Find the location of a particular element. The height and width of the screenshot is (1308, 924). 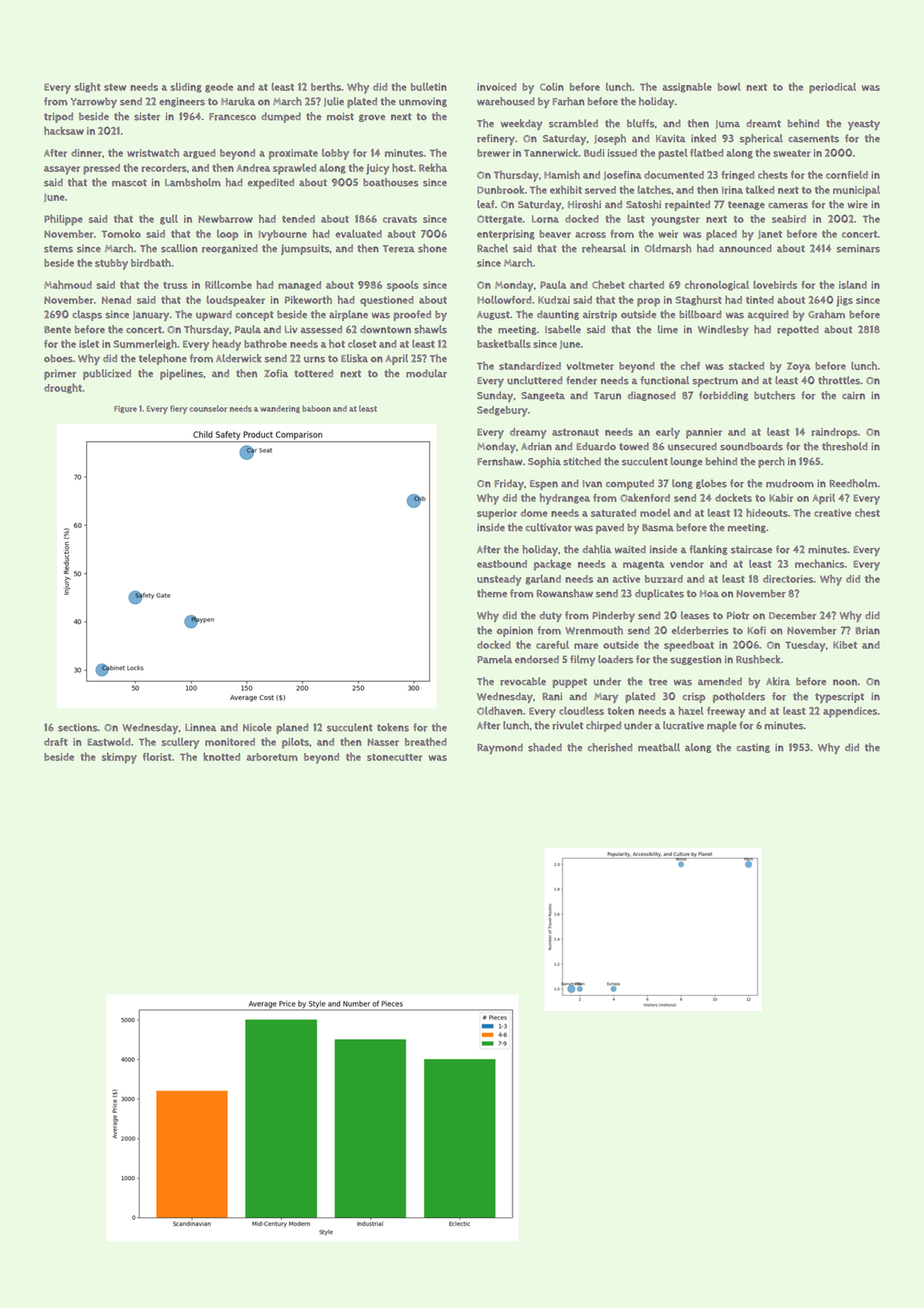

mechanics is located at coordinates (820, 563).
